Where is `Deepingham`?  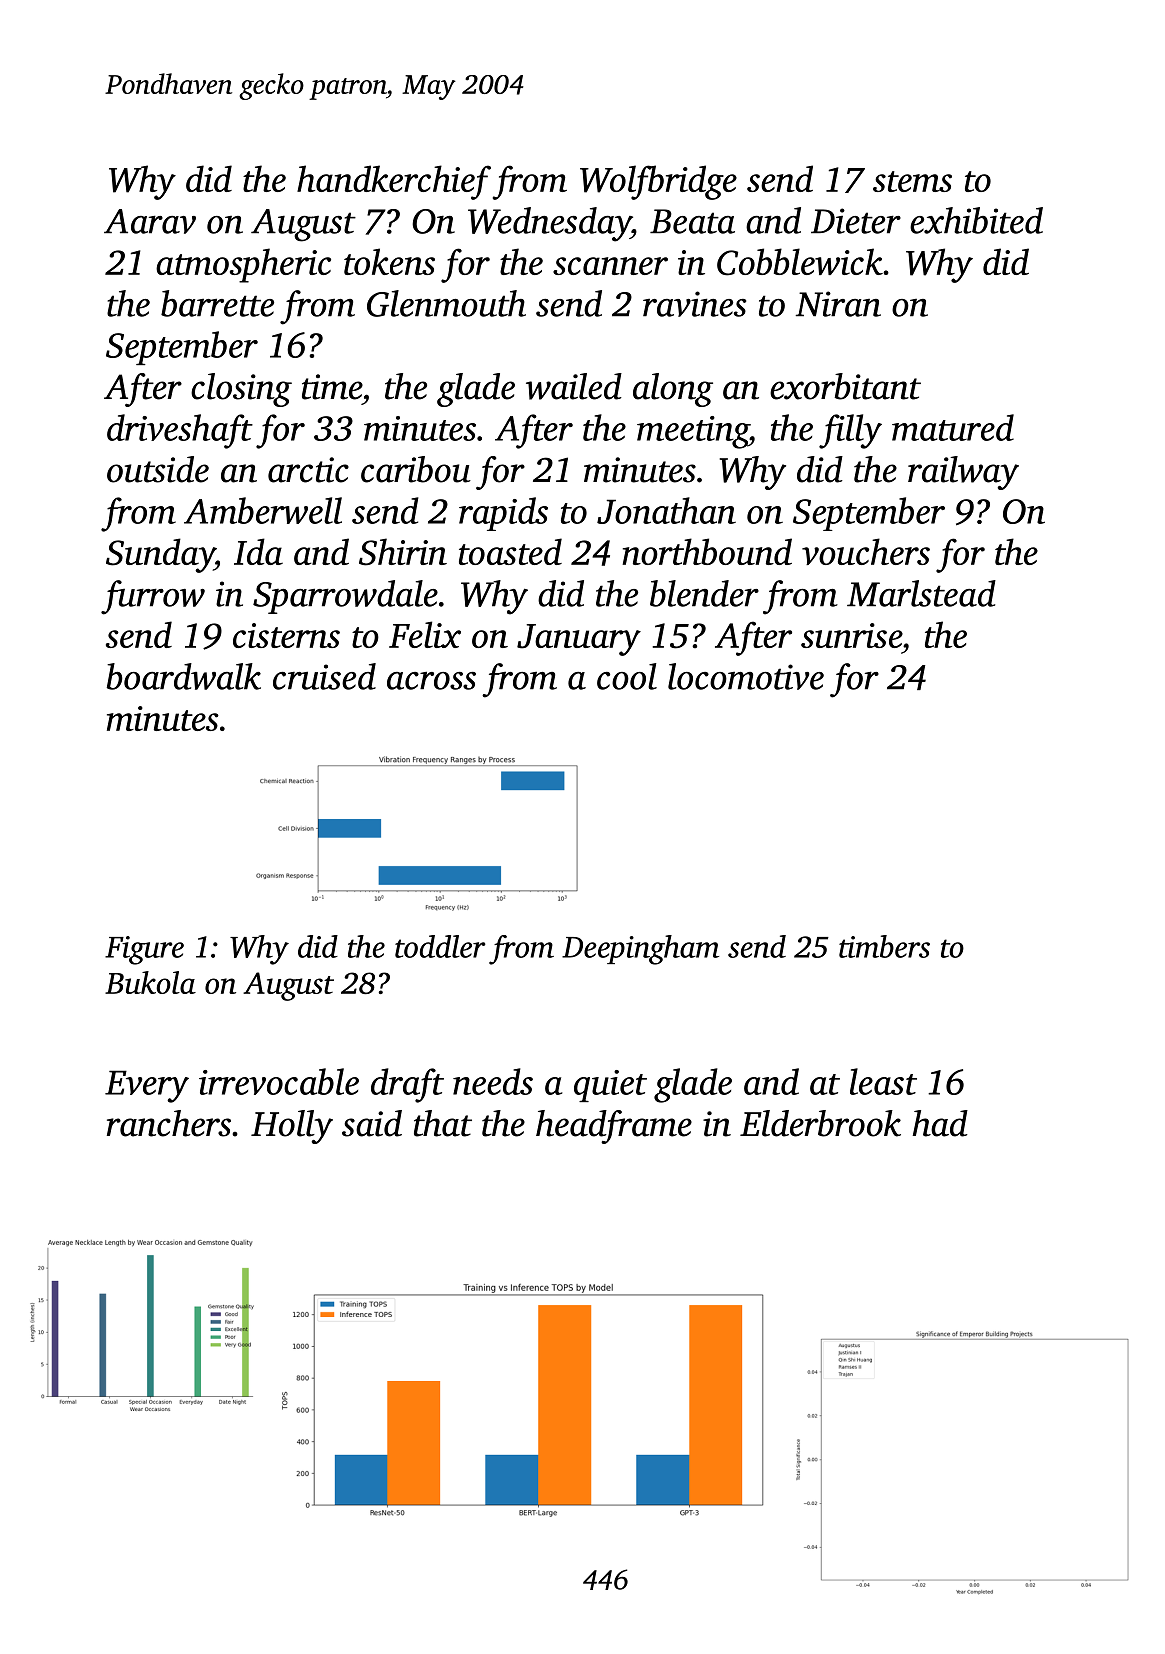 Deepingham is located at coordinates (640, 950).
